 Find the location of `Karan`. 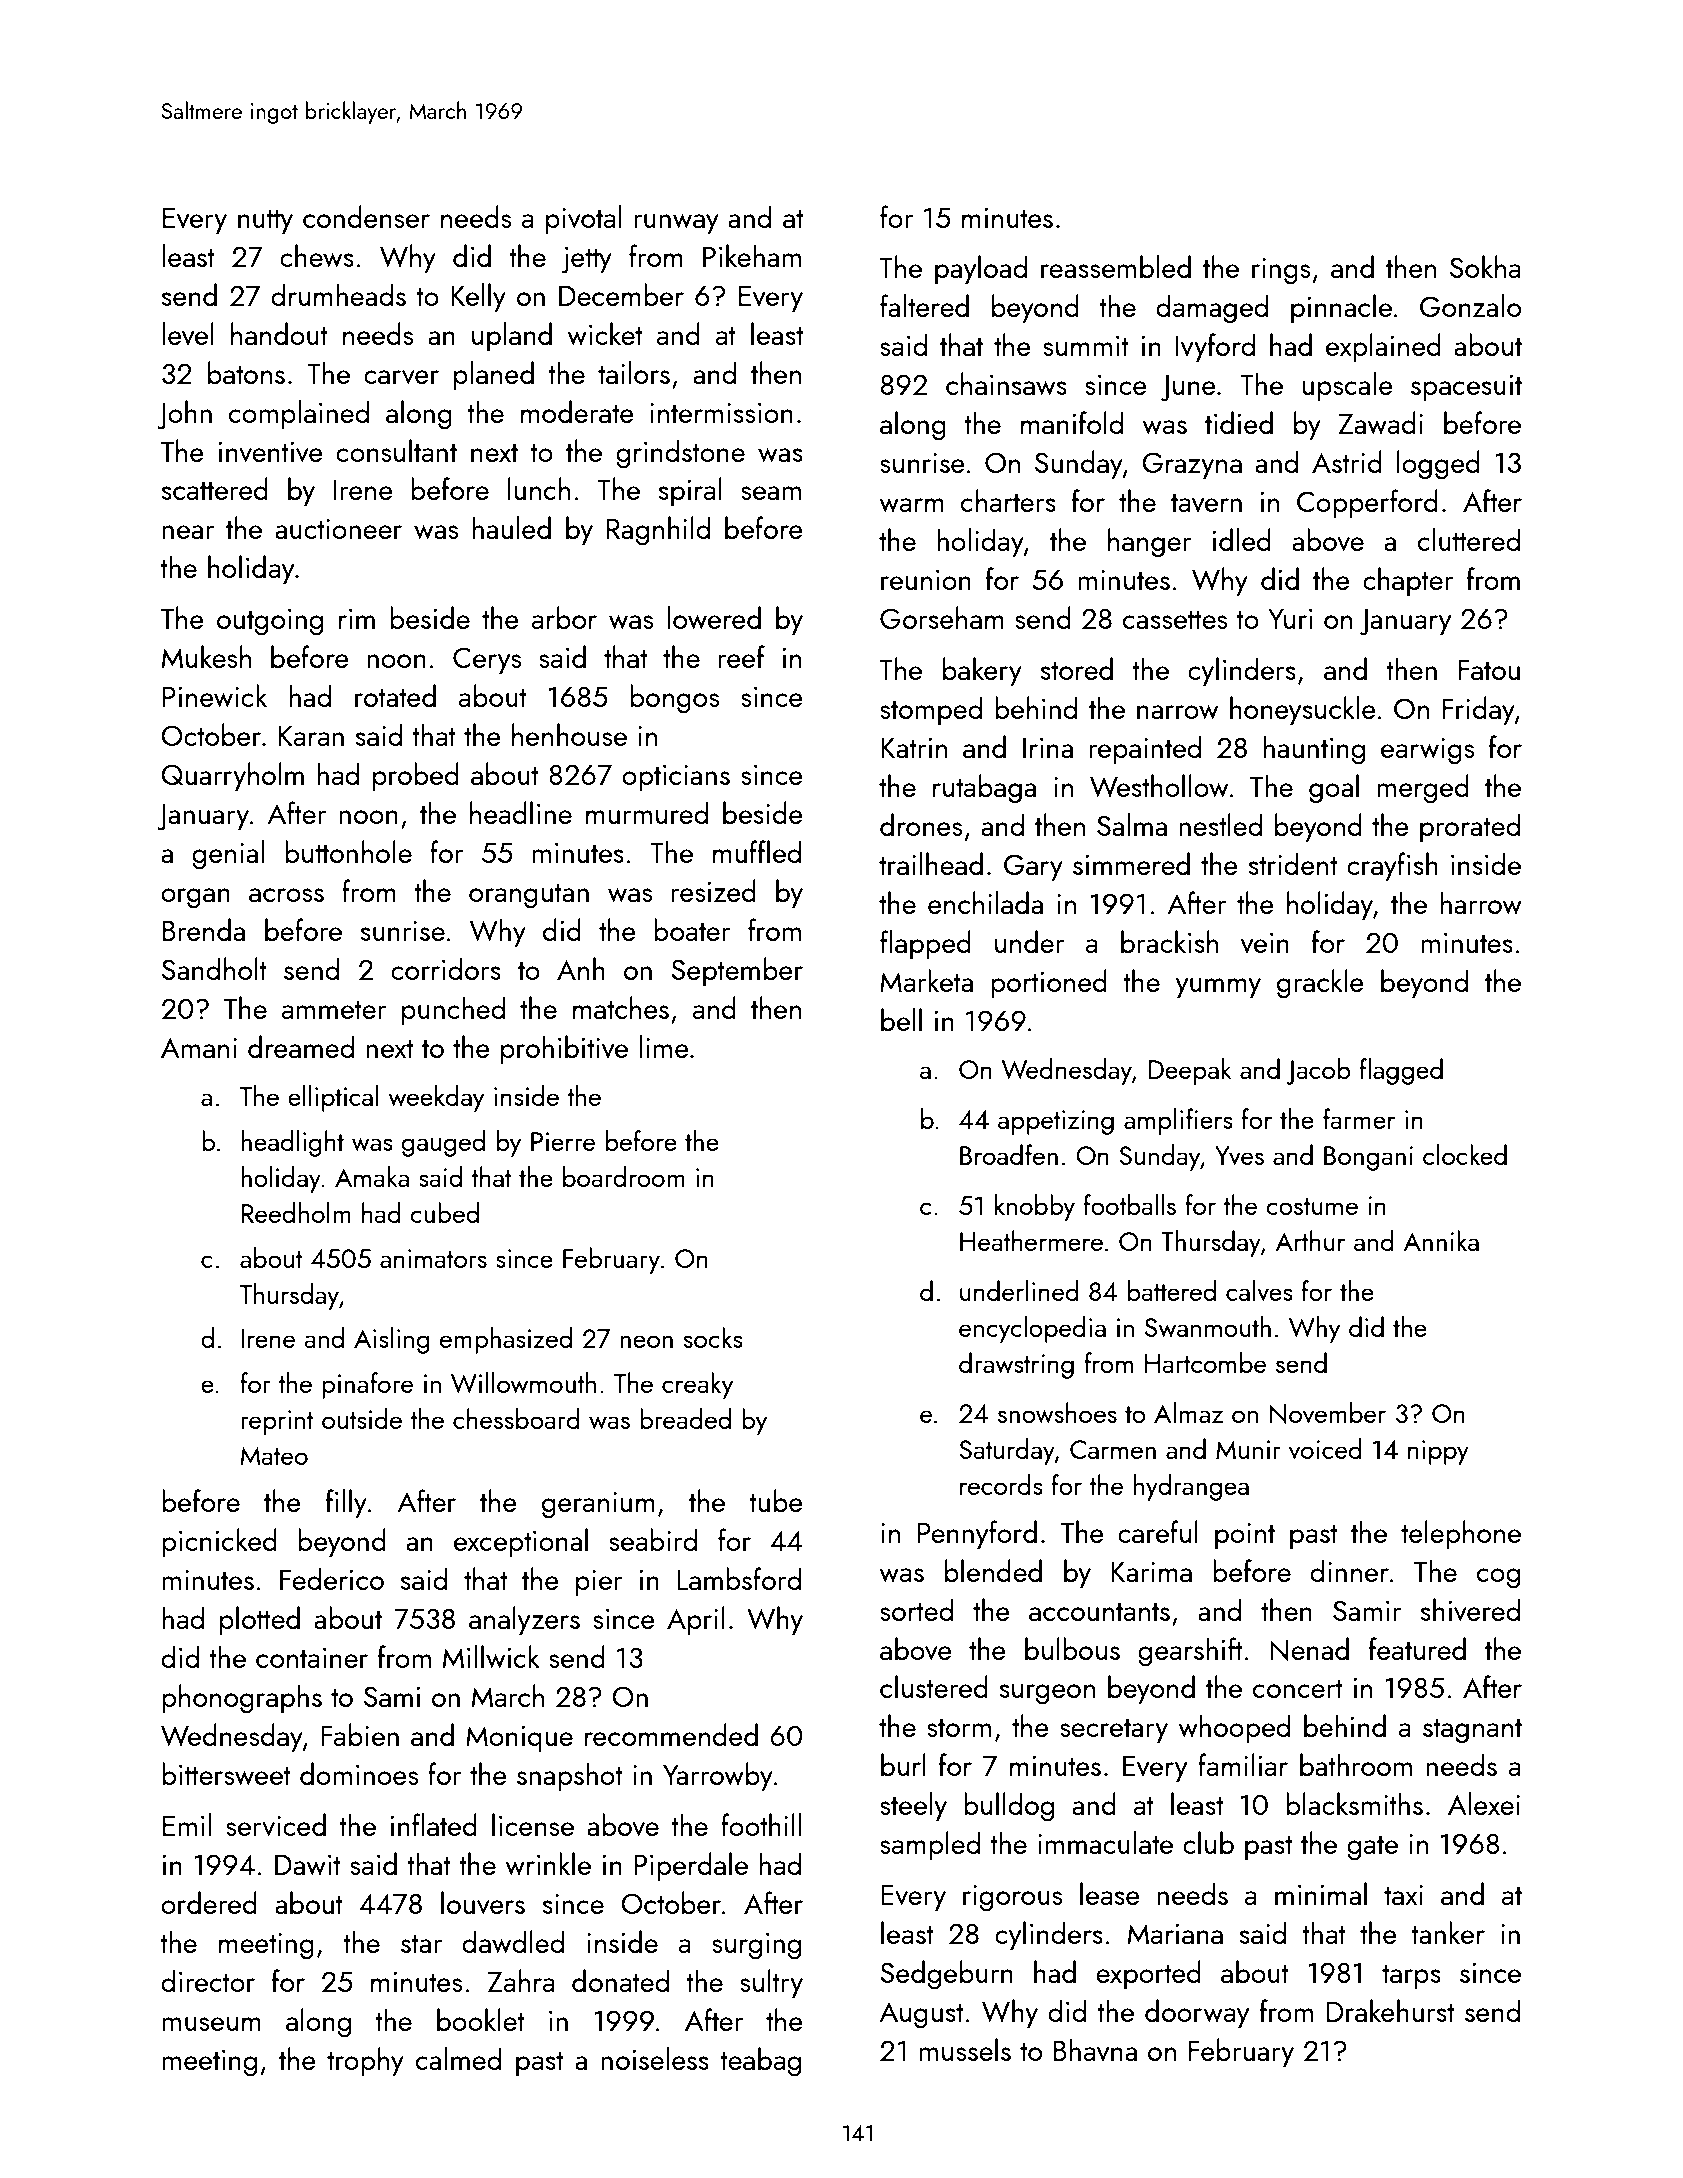

Karan is located at coordinates (311, 735).
